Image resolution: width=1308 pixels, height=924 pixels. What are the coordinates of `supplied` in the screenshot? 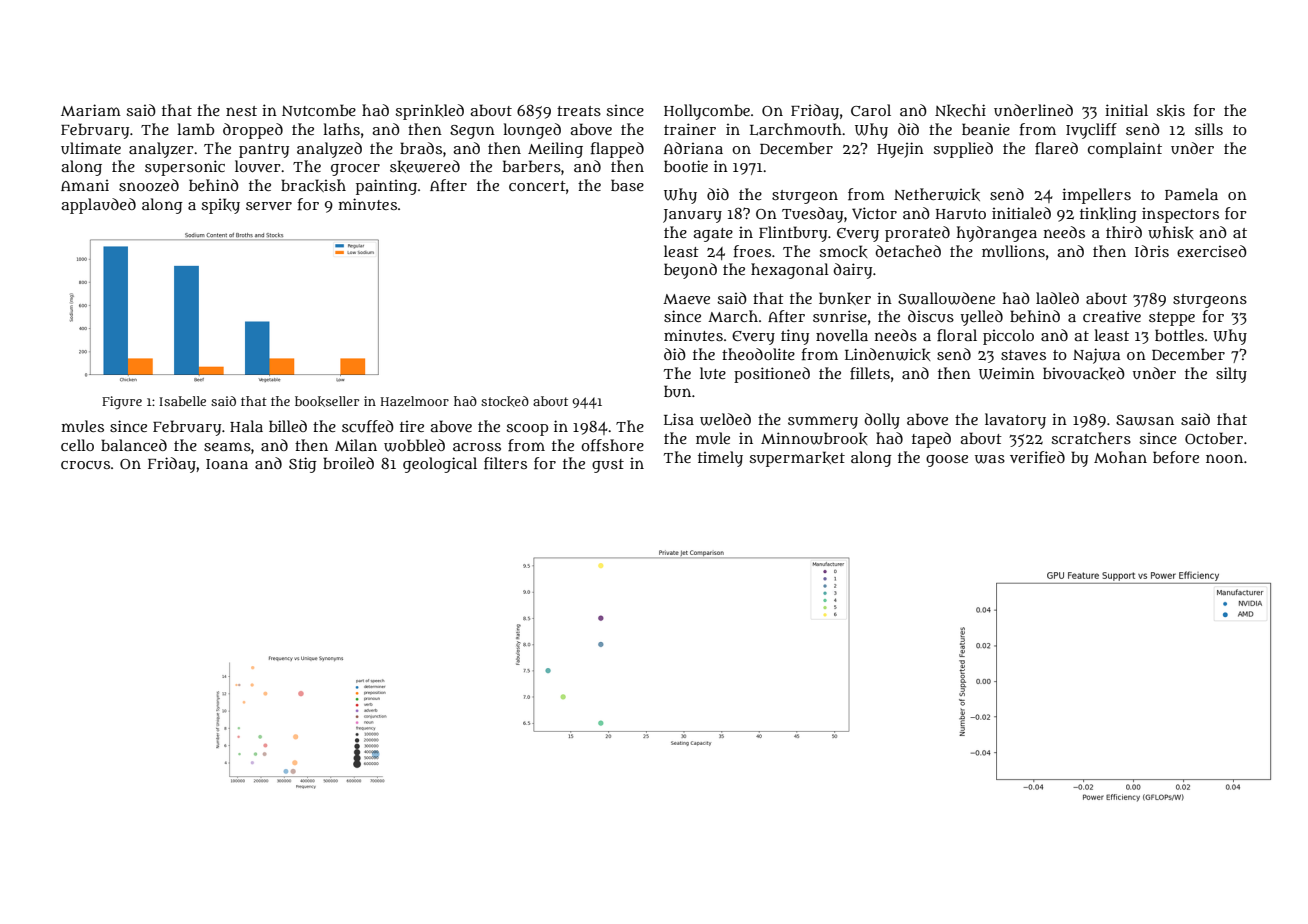 It's located at (963, 150).
